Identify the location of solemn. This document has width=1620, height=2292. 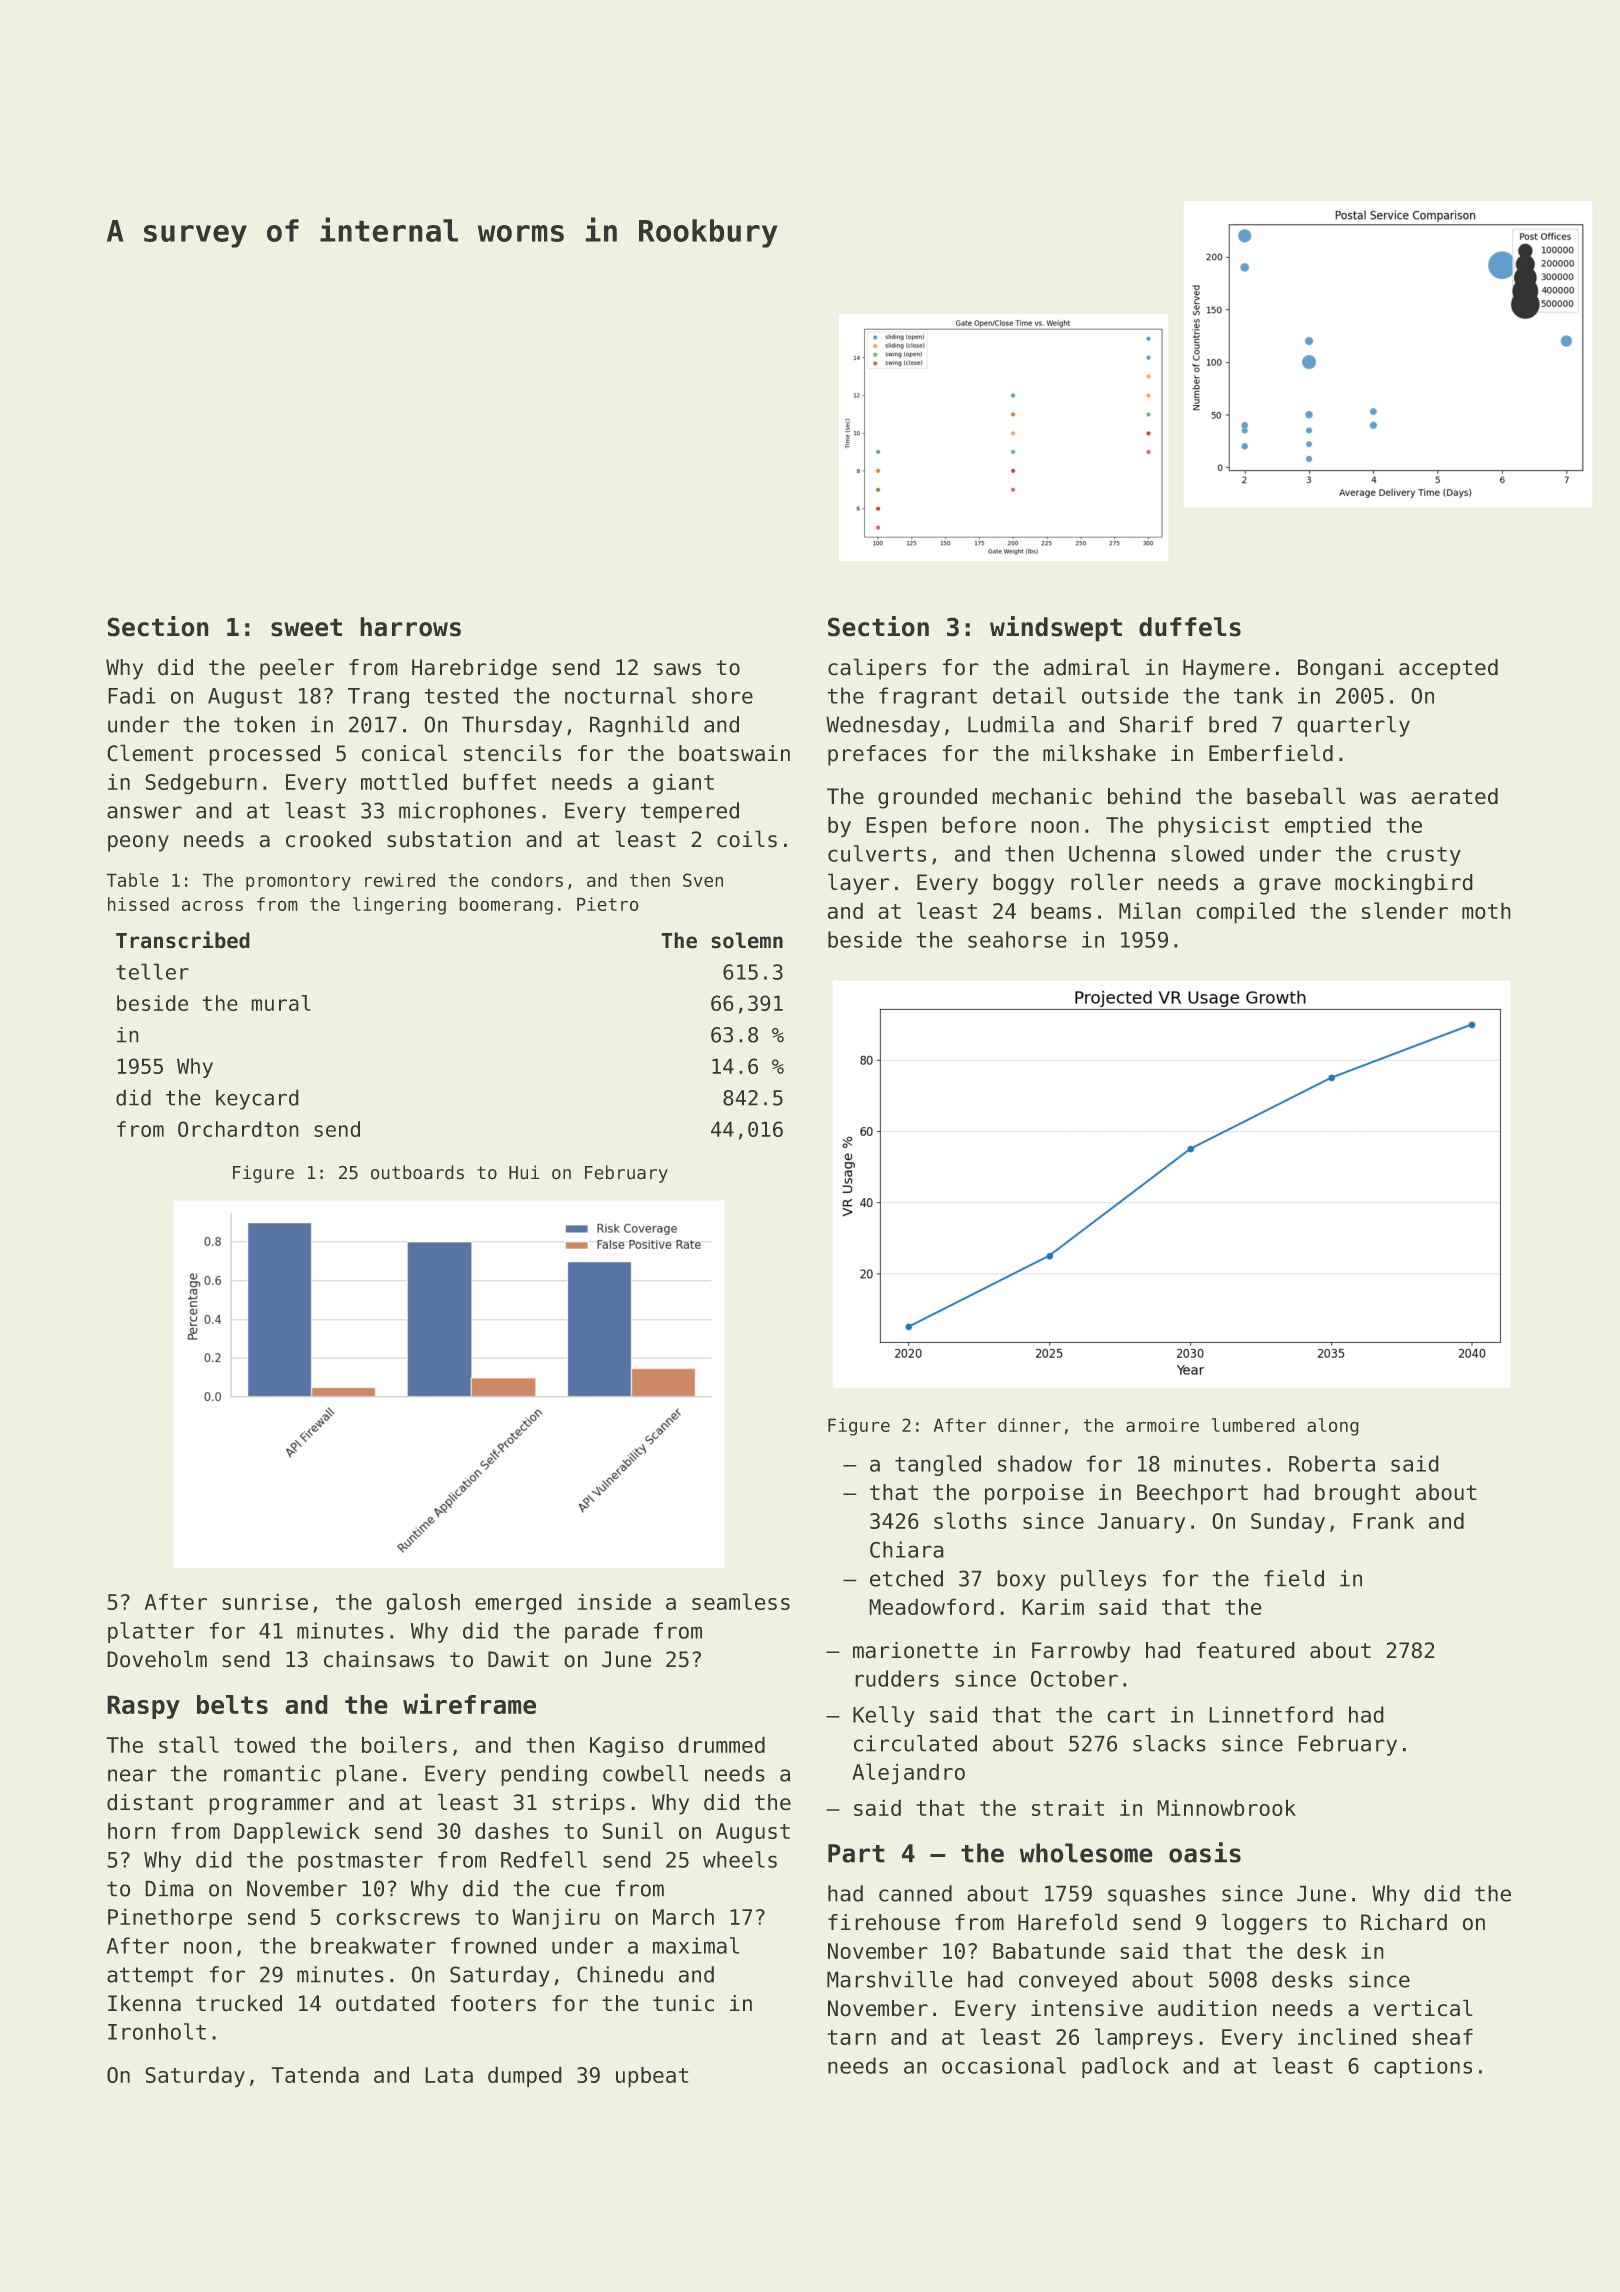
(747, 940).
